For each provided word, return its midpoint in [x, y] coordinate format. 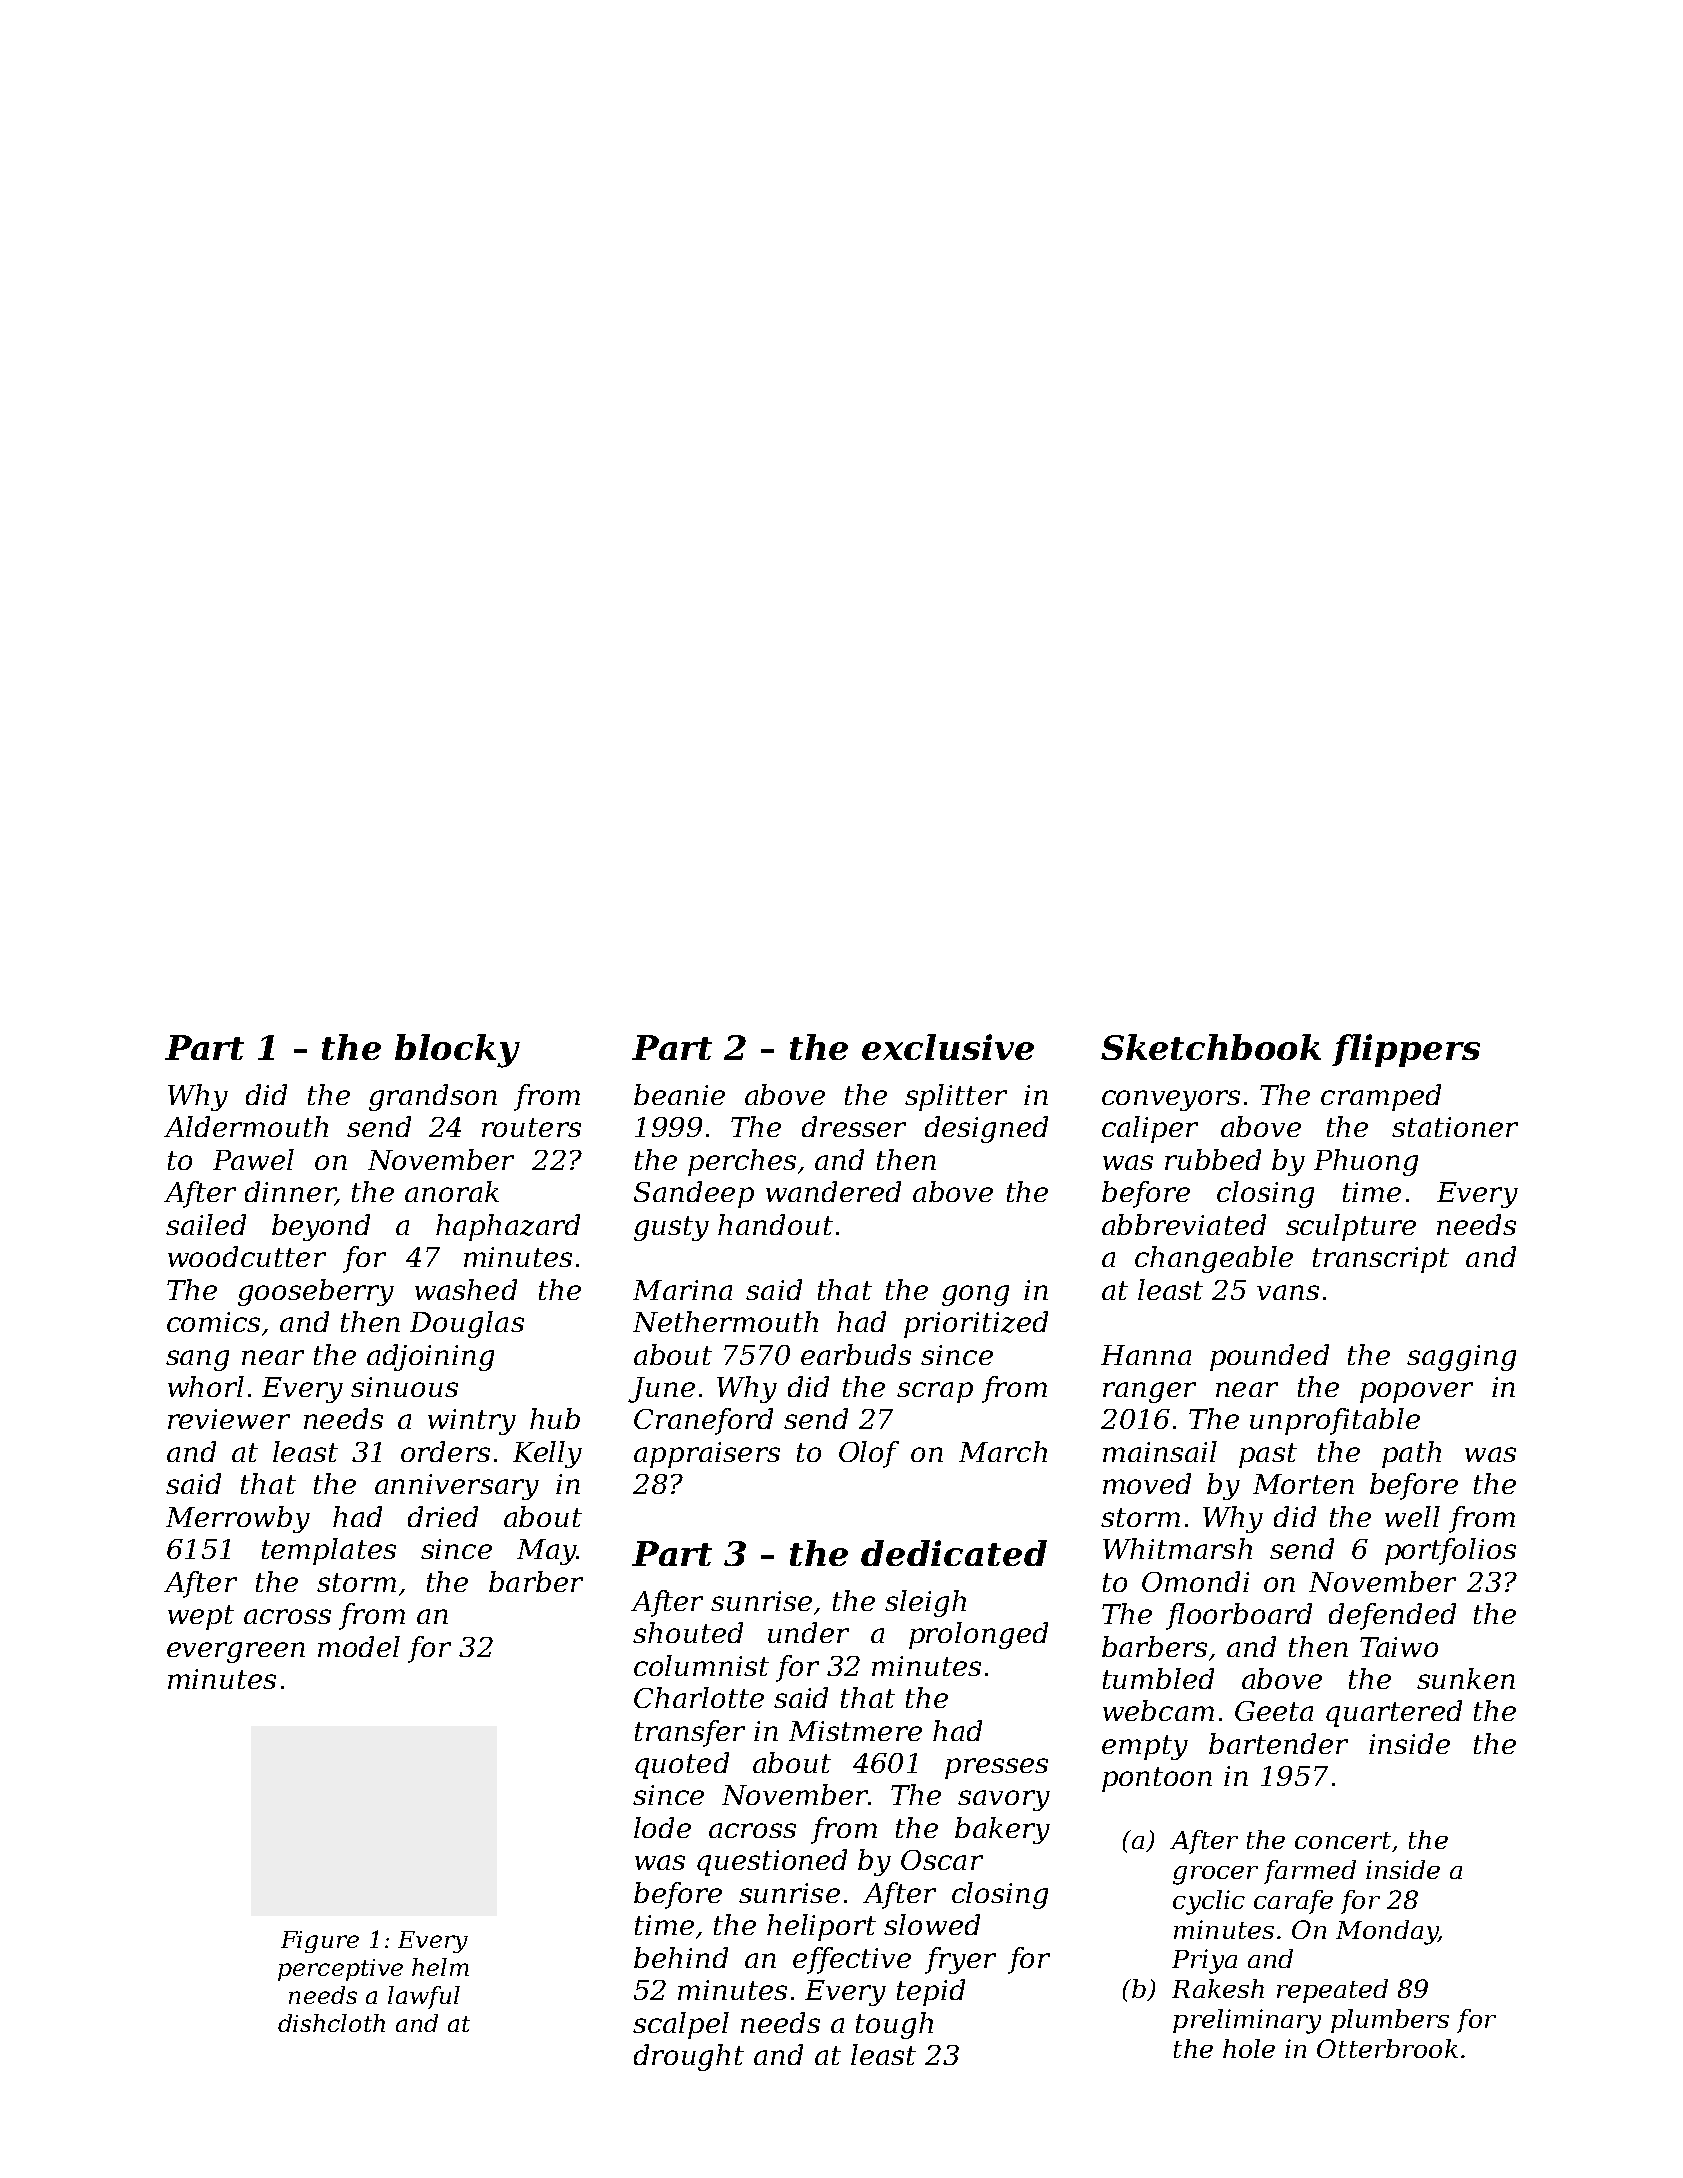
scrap [935, 1392]
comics [213, 1322]
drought [689, 2057]
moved [1147, 1483]
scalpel [681, 2025]
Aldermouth [246, 1126]
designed [986, 1129]
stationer [1455, 1127]
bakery [1002, 1830]
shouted [688, 1632]
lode [662, 1827]
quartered [1394, 1713]
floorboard [1239, 1616]
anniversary [457, 1487]
